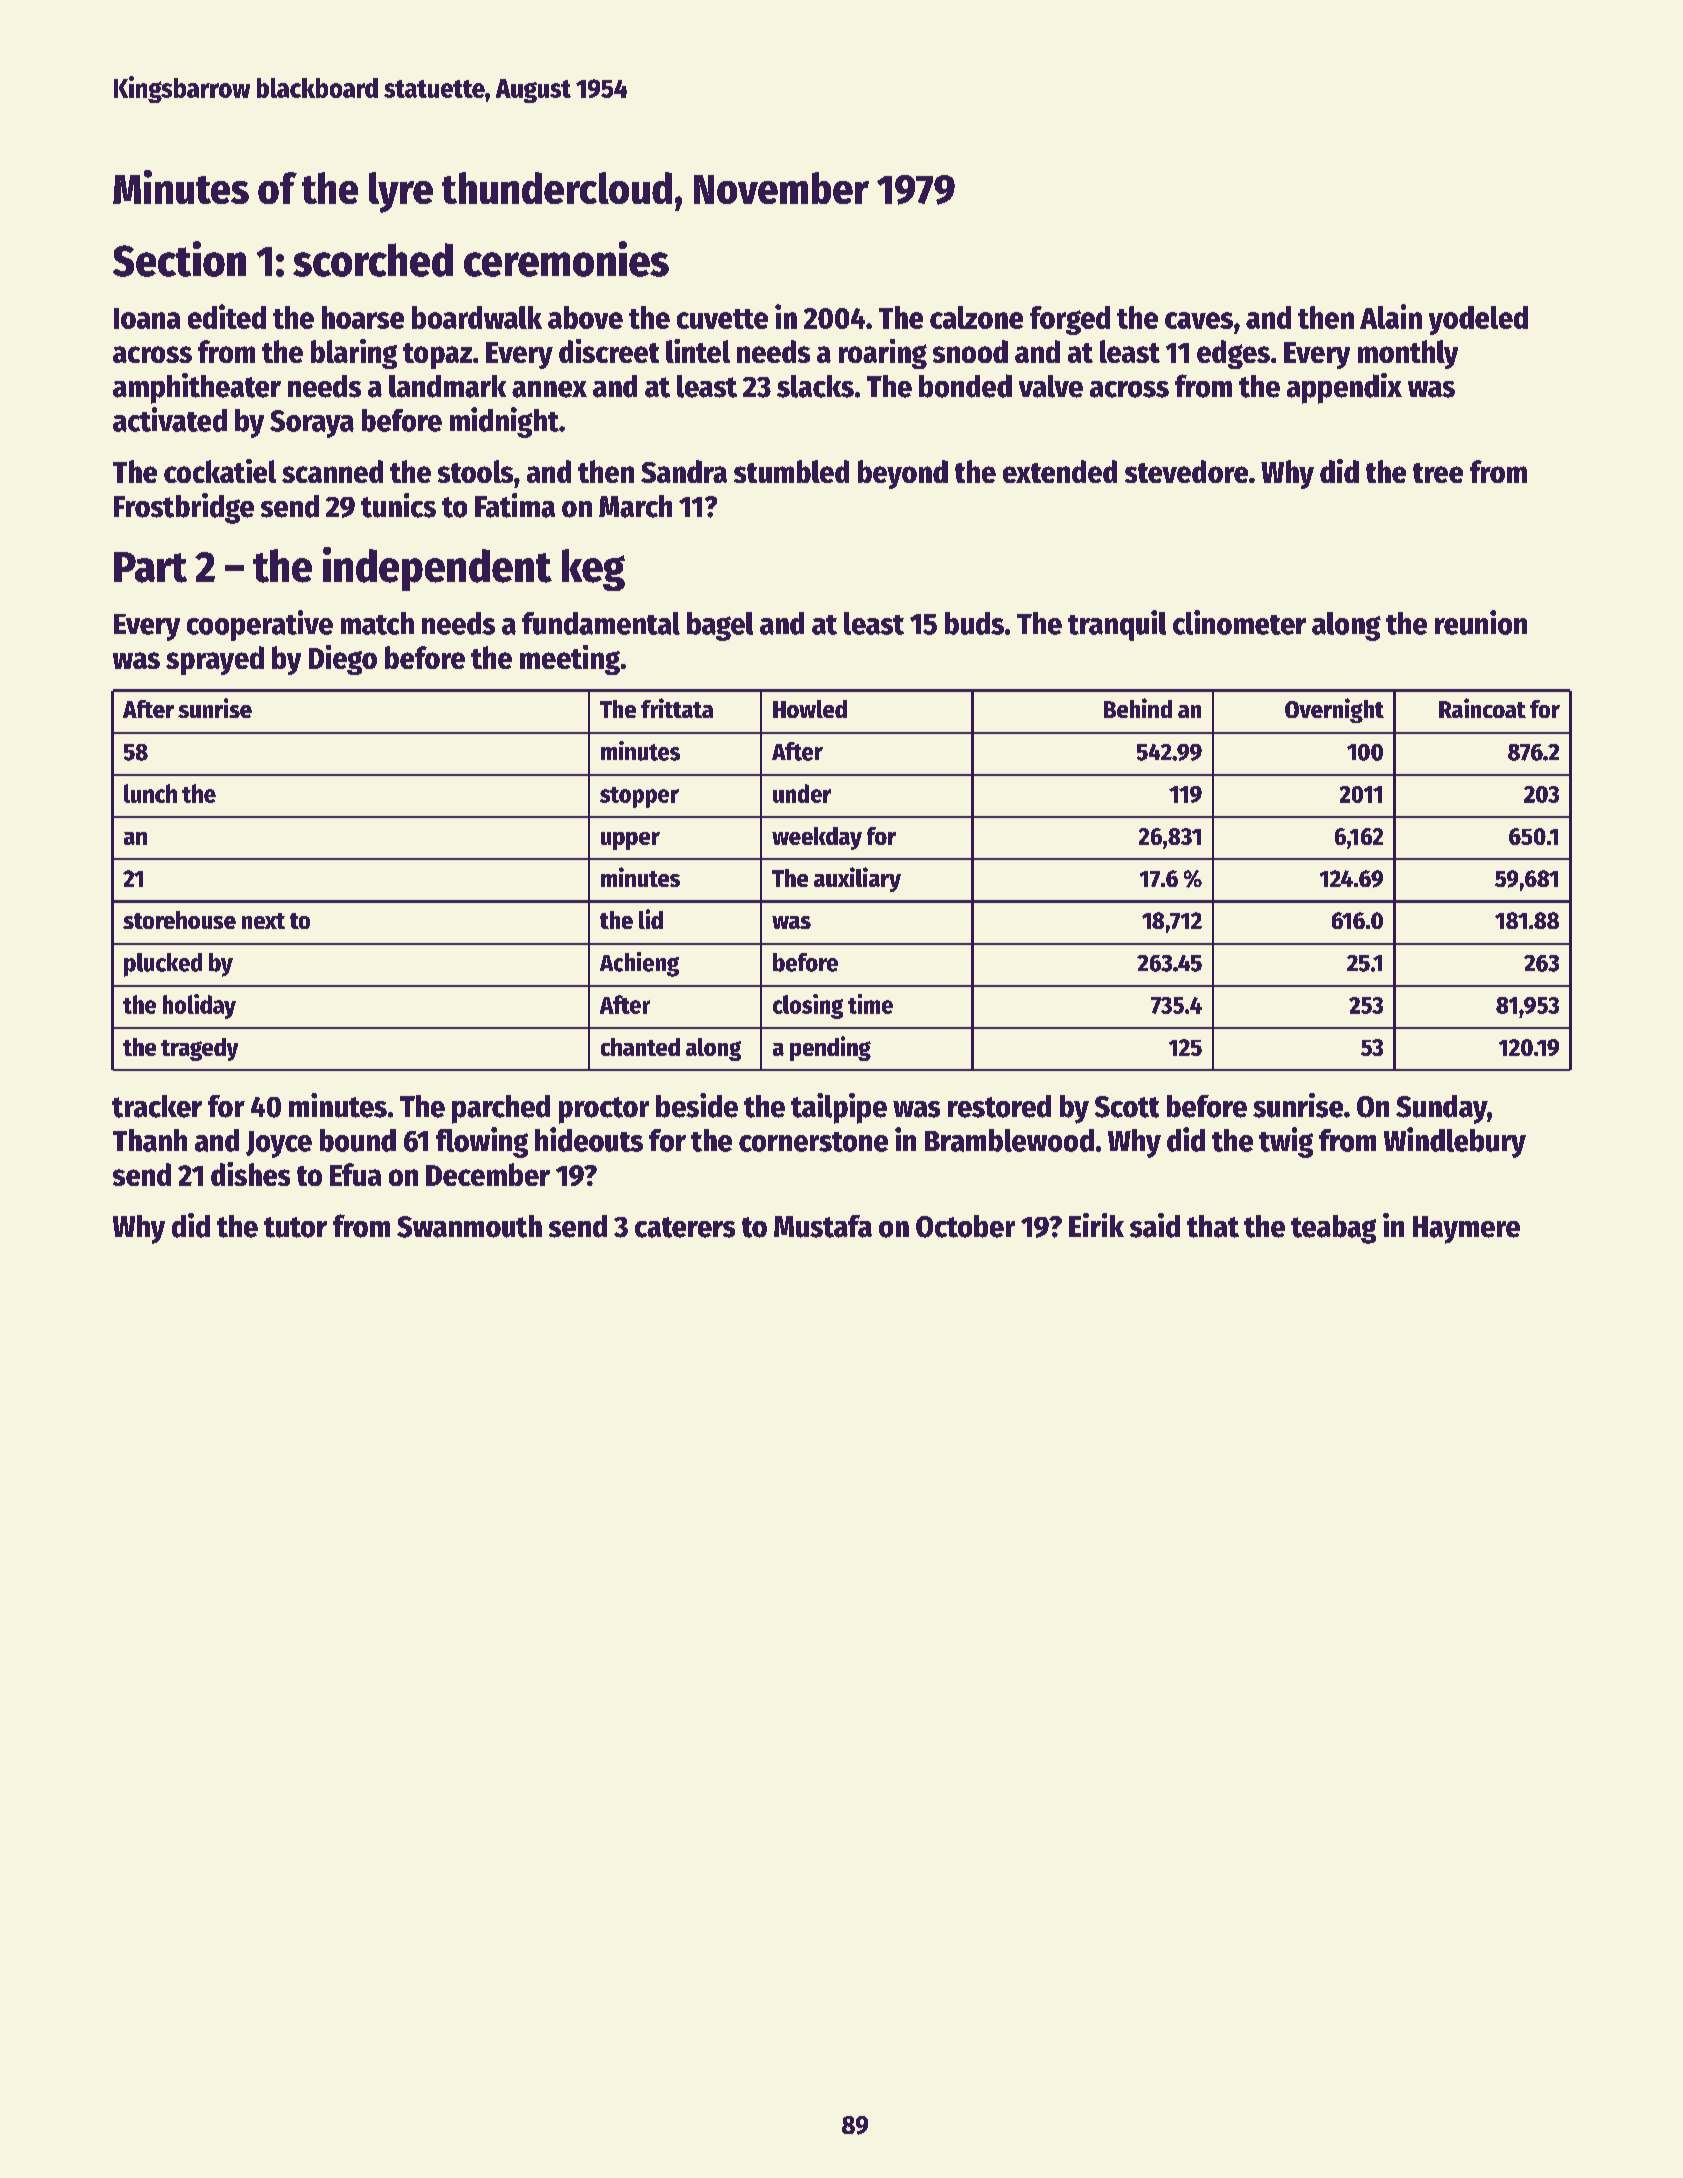 Image resolution: width=1683 pixels, height=2178 pixels. Describe the element at coordinates (1199, 320) in the screenshot. I see `caves` at that location.
